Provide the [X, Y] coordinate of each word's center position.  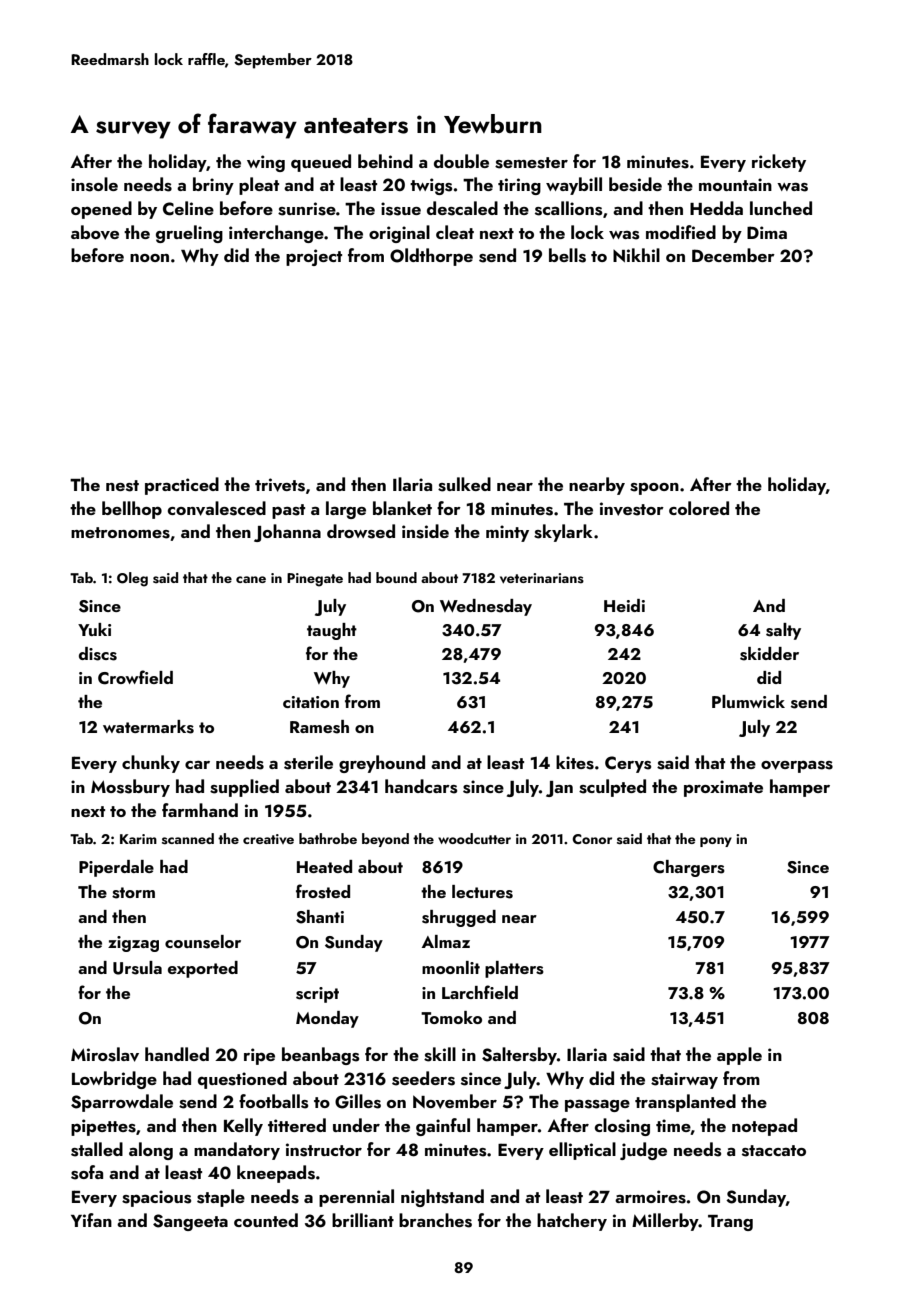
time [673, 1127]
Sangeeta [190, 1222]
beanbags [320, 1056]
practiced [182, 486]
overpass [797, 766]
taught [332, 631]
